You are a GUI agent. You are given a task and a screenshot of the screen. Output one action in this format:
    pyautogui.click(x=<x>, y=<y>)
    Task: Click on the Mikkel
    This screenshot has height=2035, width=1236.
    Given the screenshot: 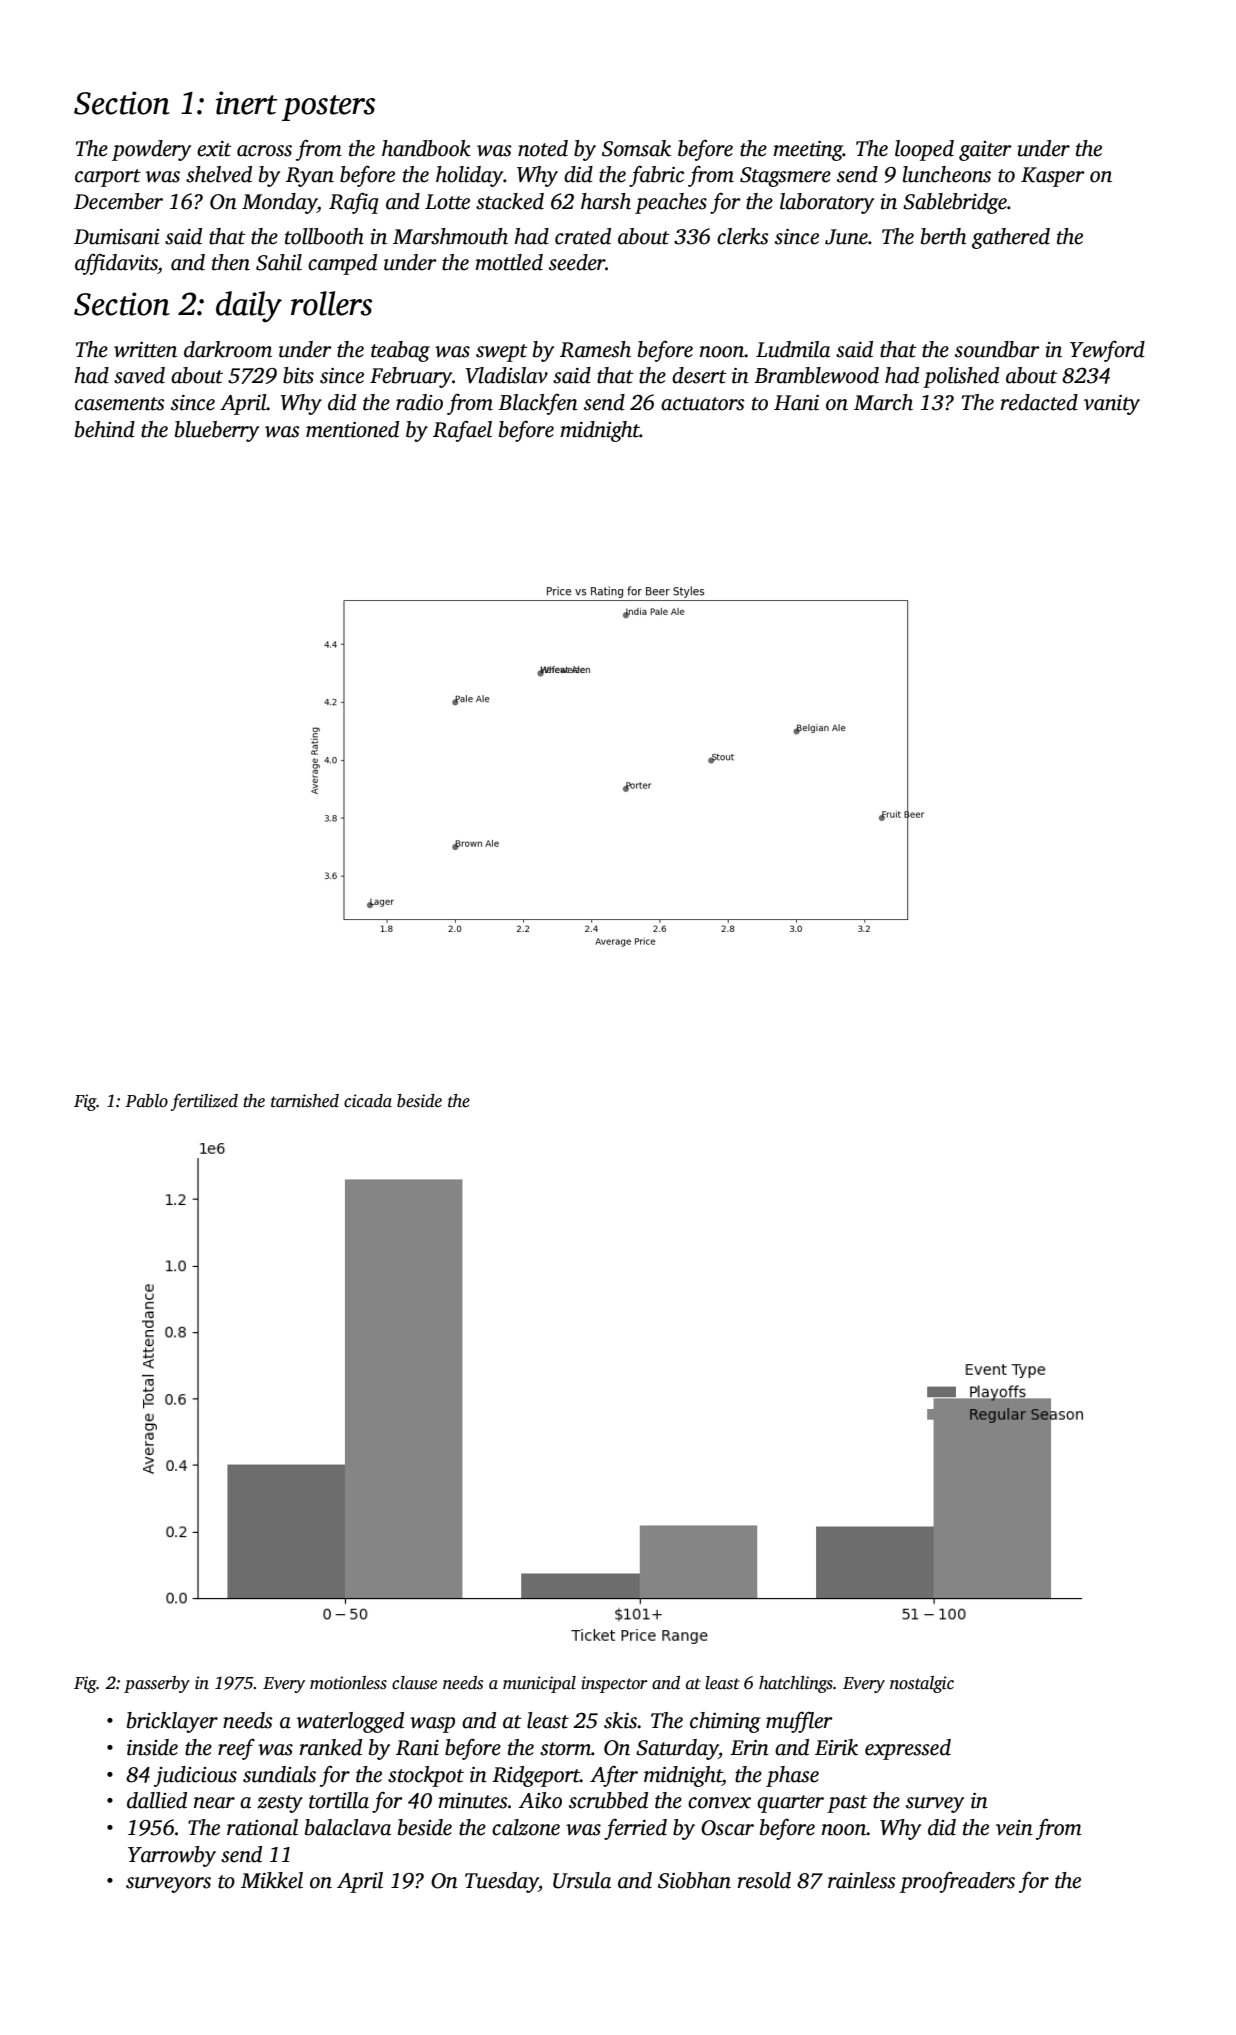 What is the action you would take?
    pyautogui.click(x=272, y=1880)
